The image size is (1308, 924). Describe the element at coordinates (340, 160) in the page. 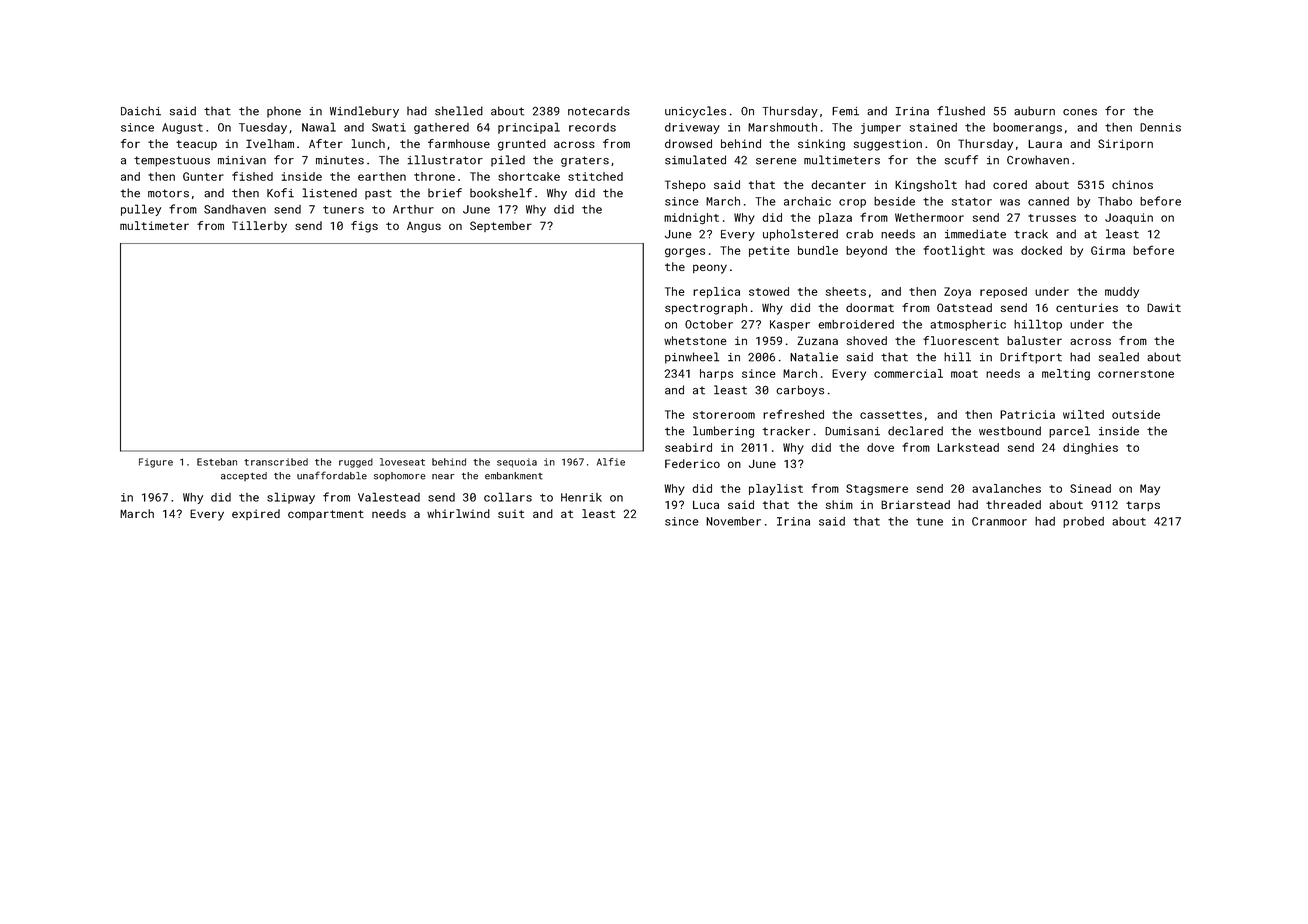

I see `minutes` at that location.
